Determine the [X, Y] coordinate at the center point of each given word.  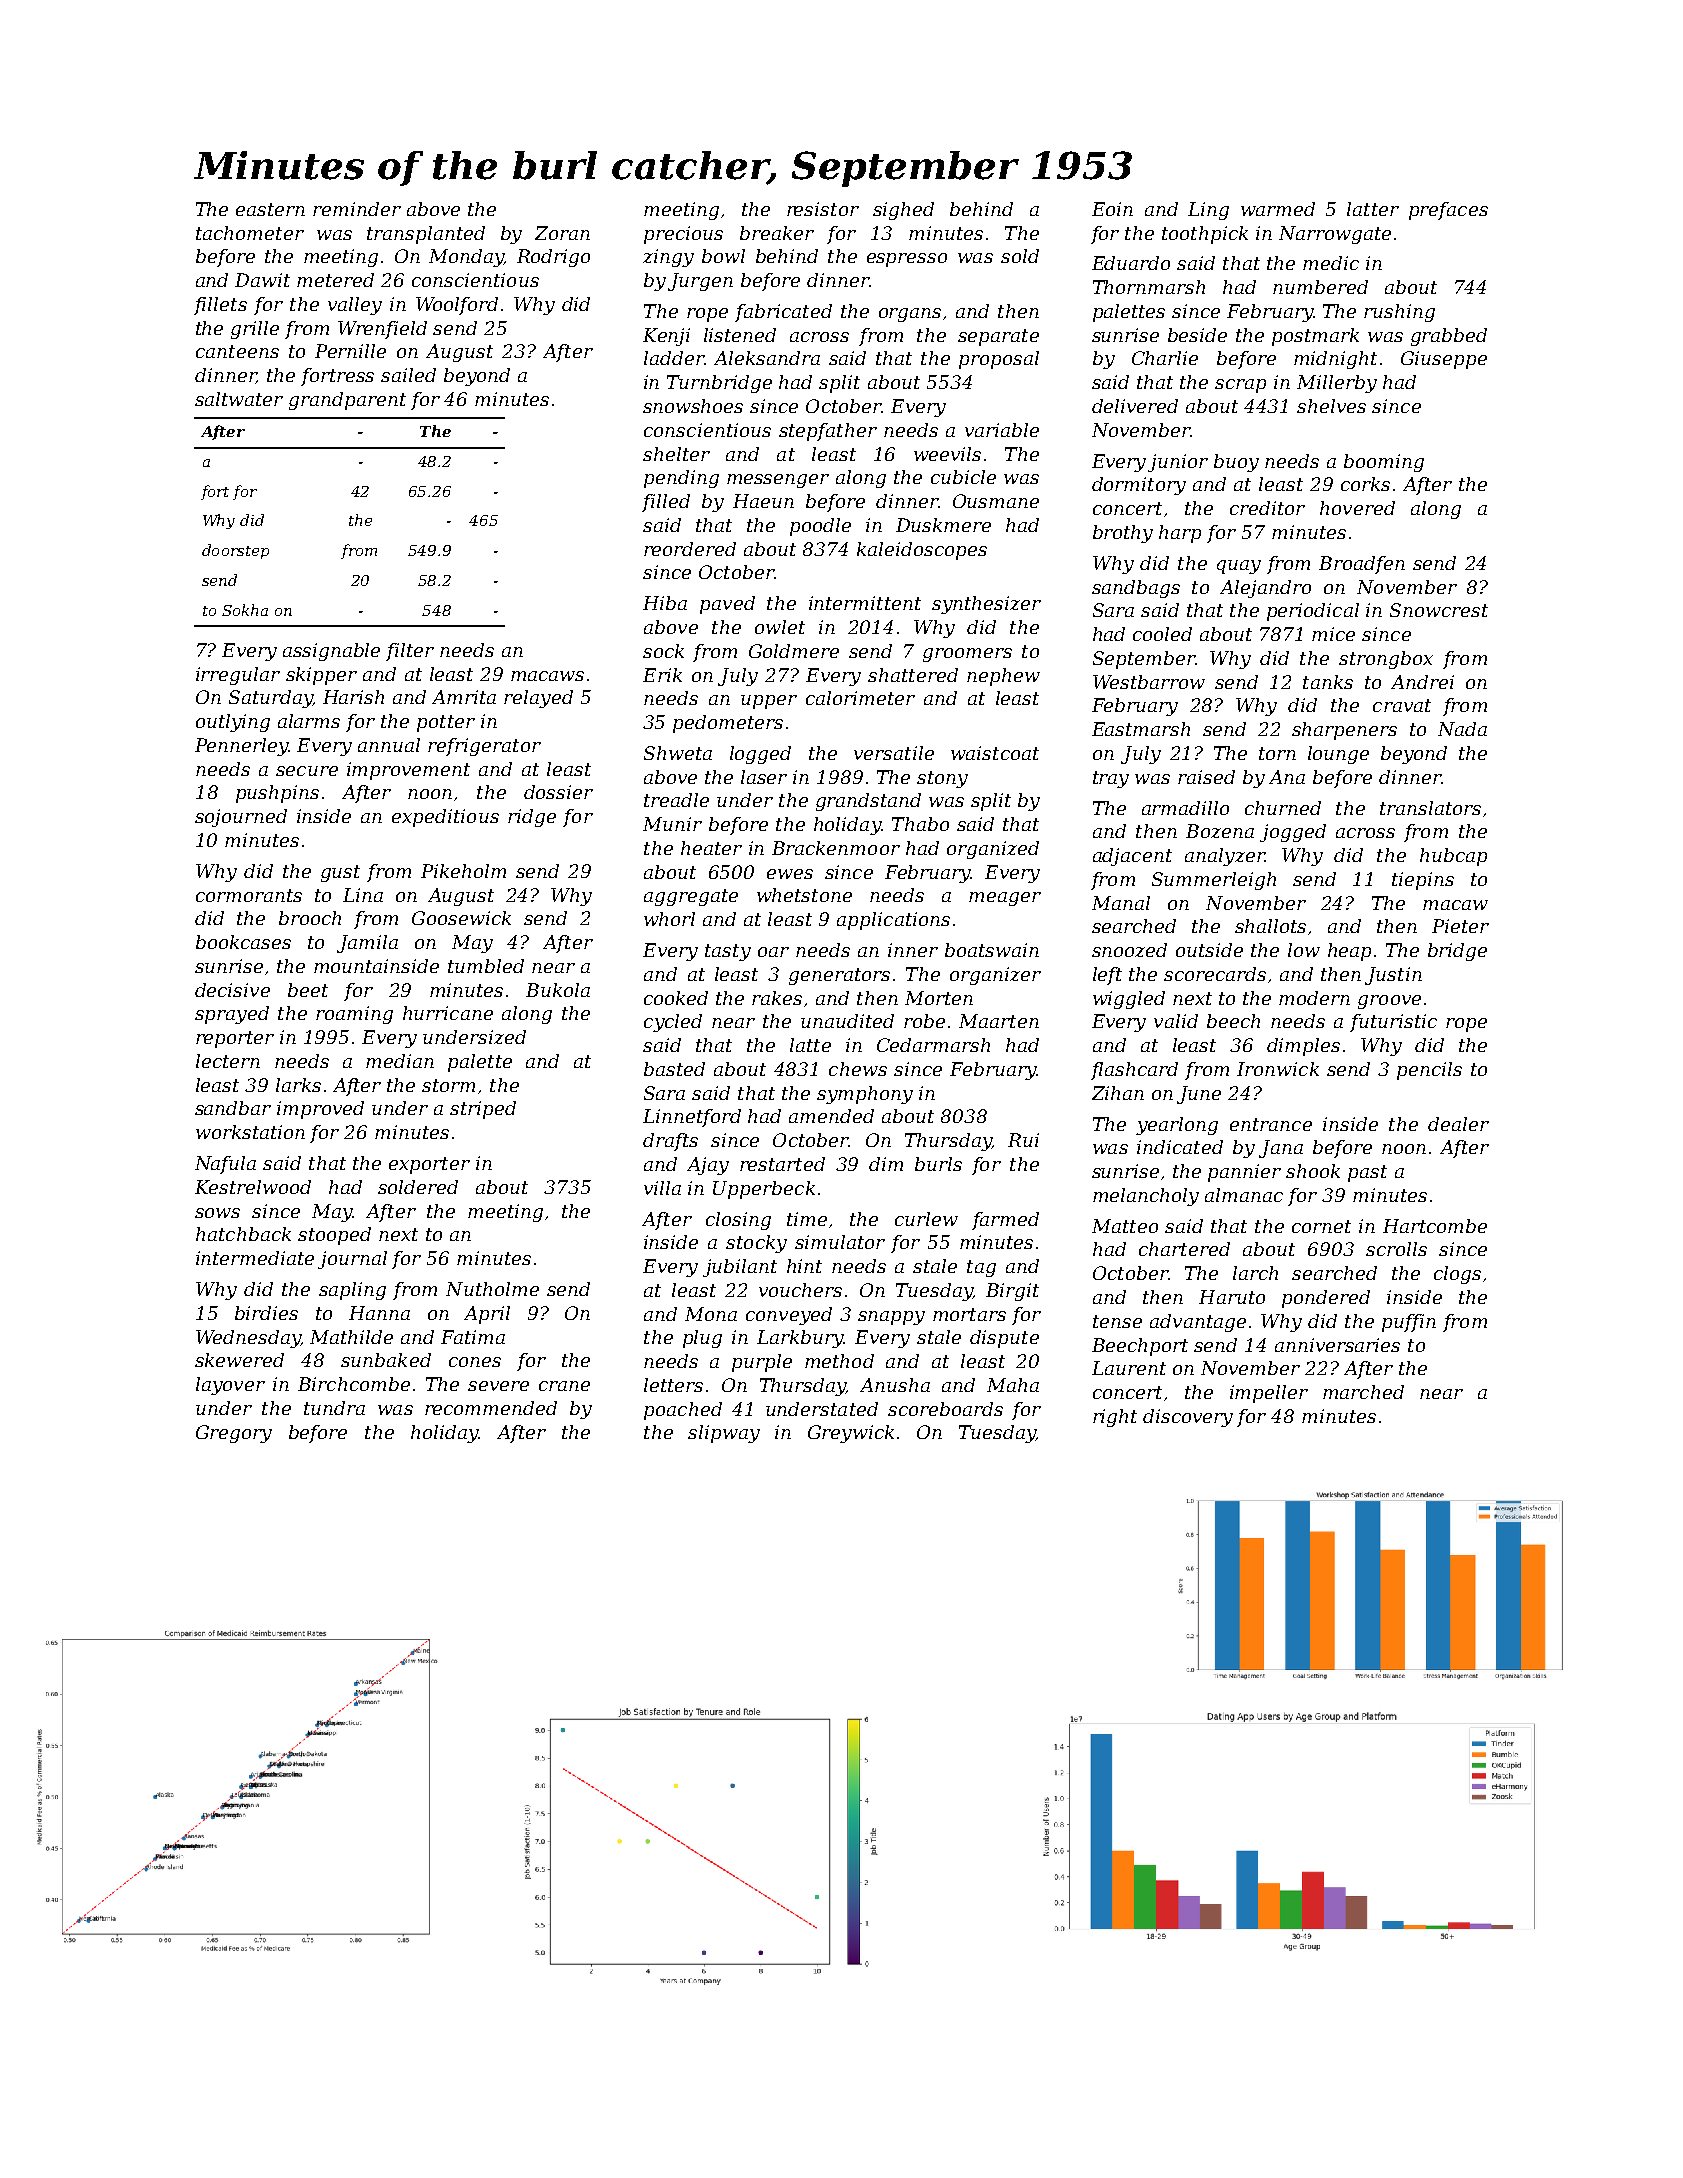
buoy [1236, 463]
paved [727, 605]
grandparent [347, 401]
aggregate [691, 897]
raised [1206, 777]
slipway [724, 1434]
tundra [334, 1408]
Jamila [367, 944]
